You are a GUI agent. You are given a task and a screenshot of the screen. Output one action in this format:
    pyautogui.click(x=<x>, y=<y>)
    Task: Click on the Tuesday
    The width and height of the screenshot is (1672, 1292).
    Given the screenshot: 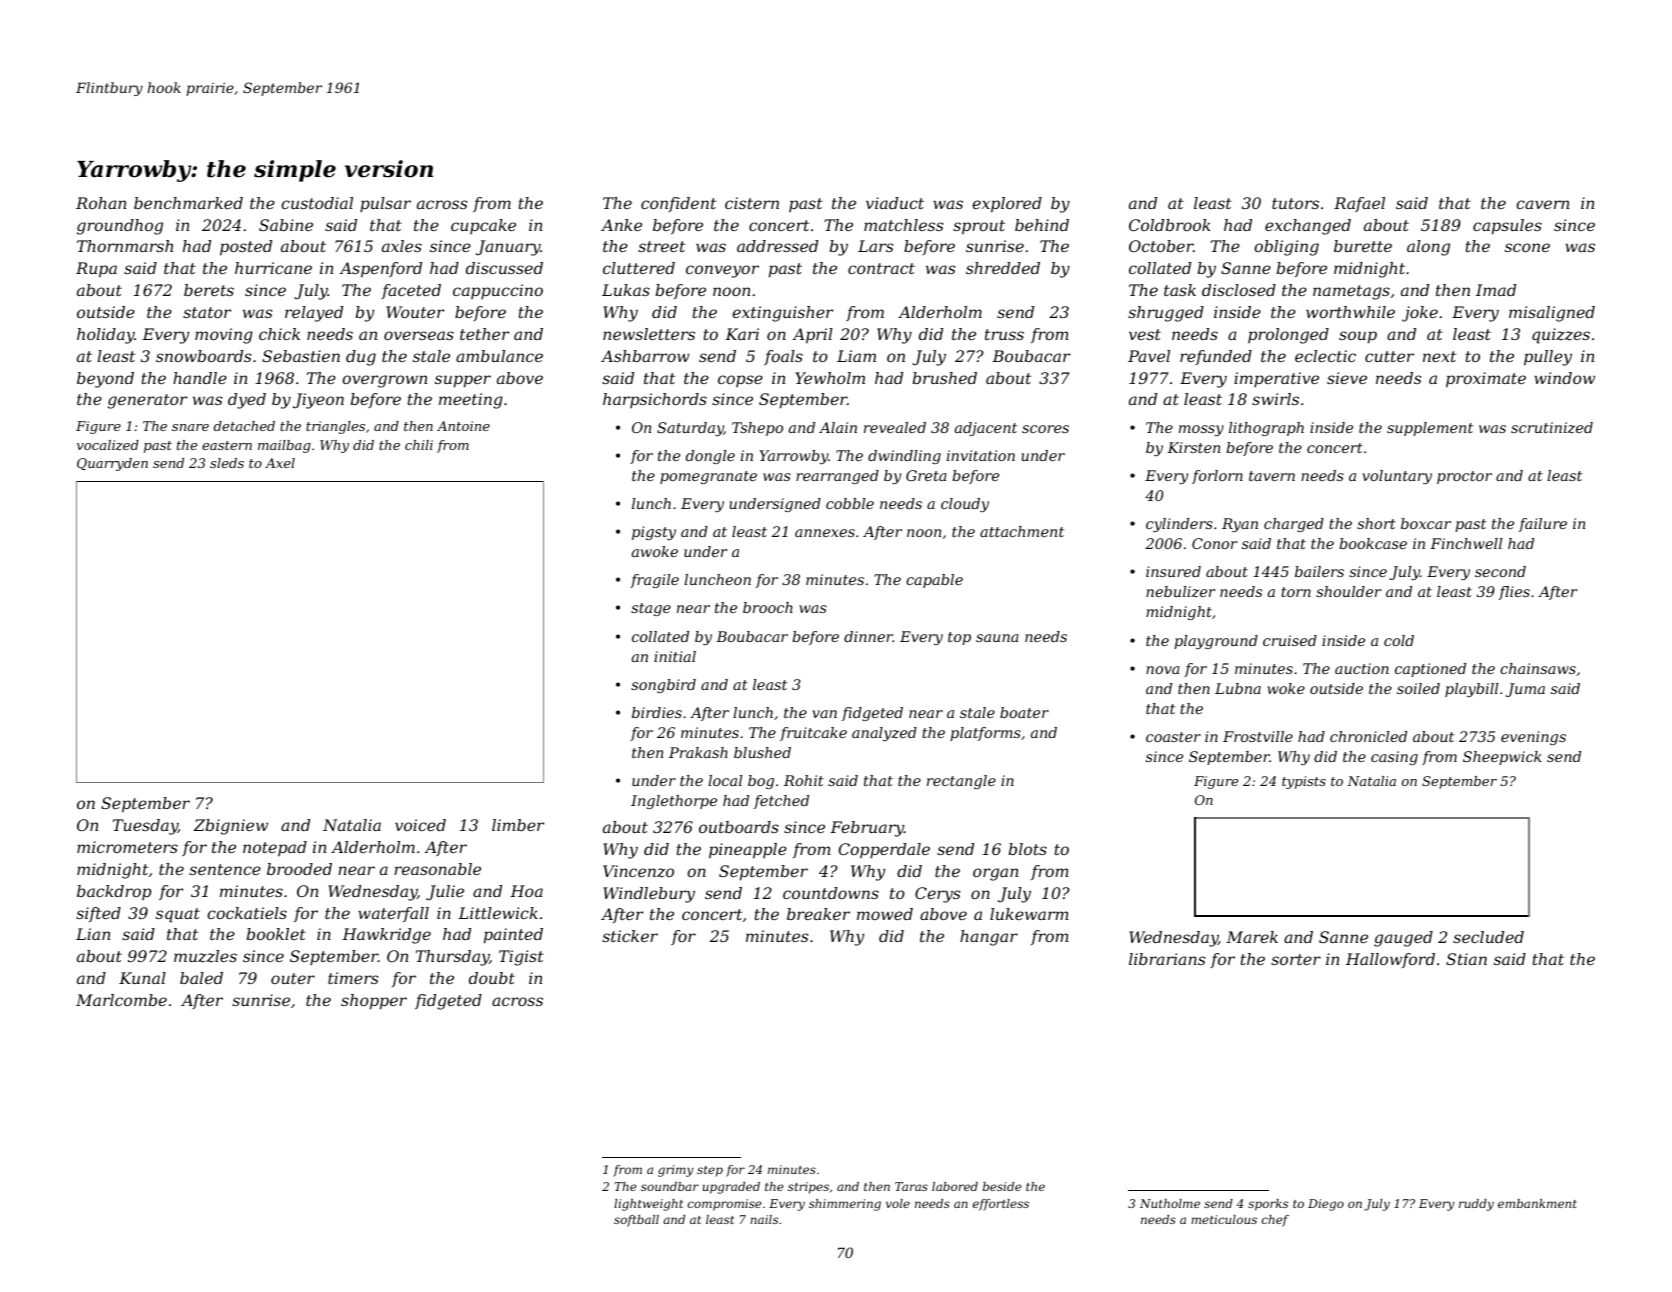 What is the action you would take?
    pyautogui.click(x=145, y=827)
